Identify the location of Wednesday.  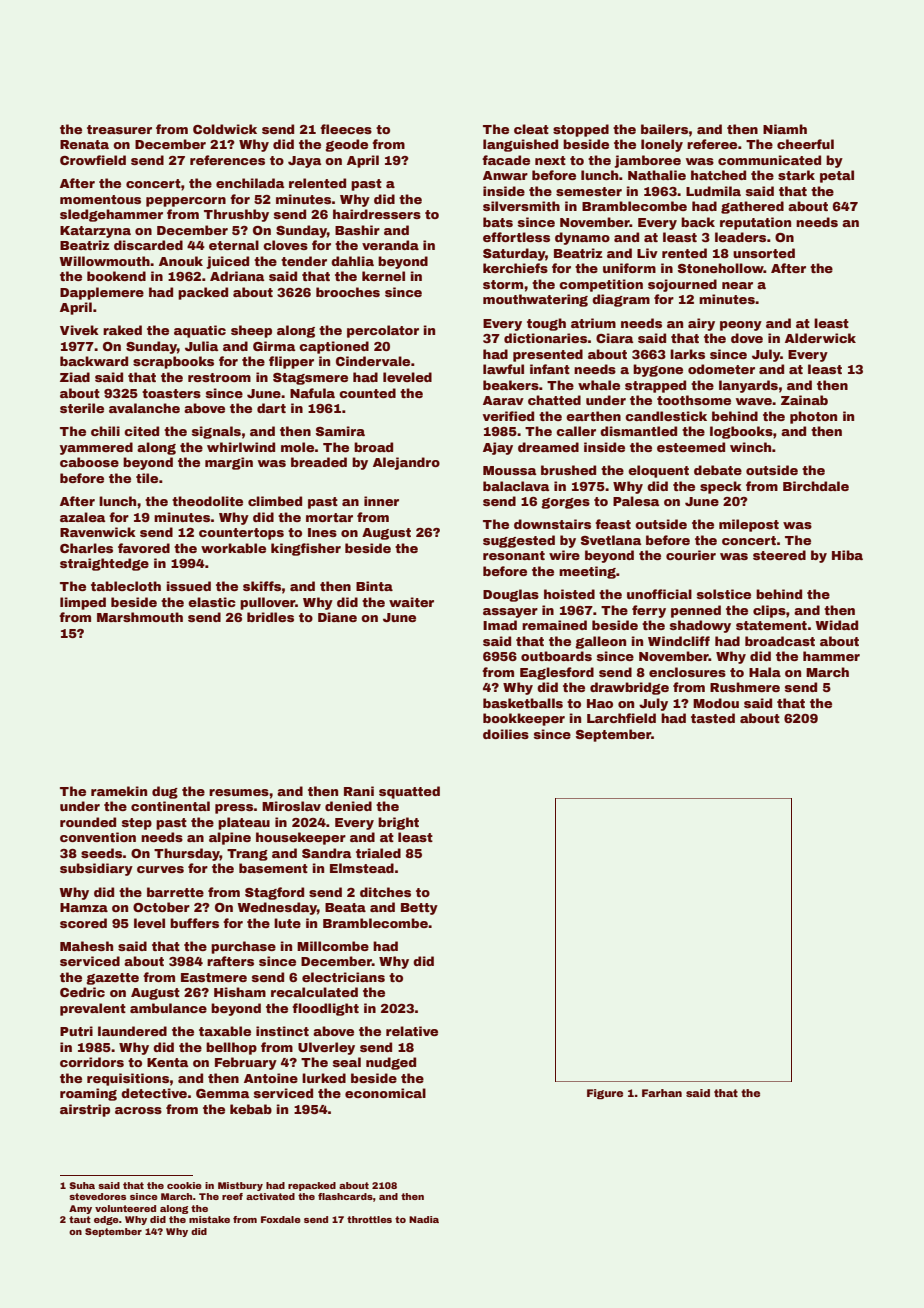
(277, 908).
